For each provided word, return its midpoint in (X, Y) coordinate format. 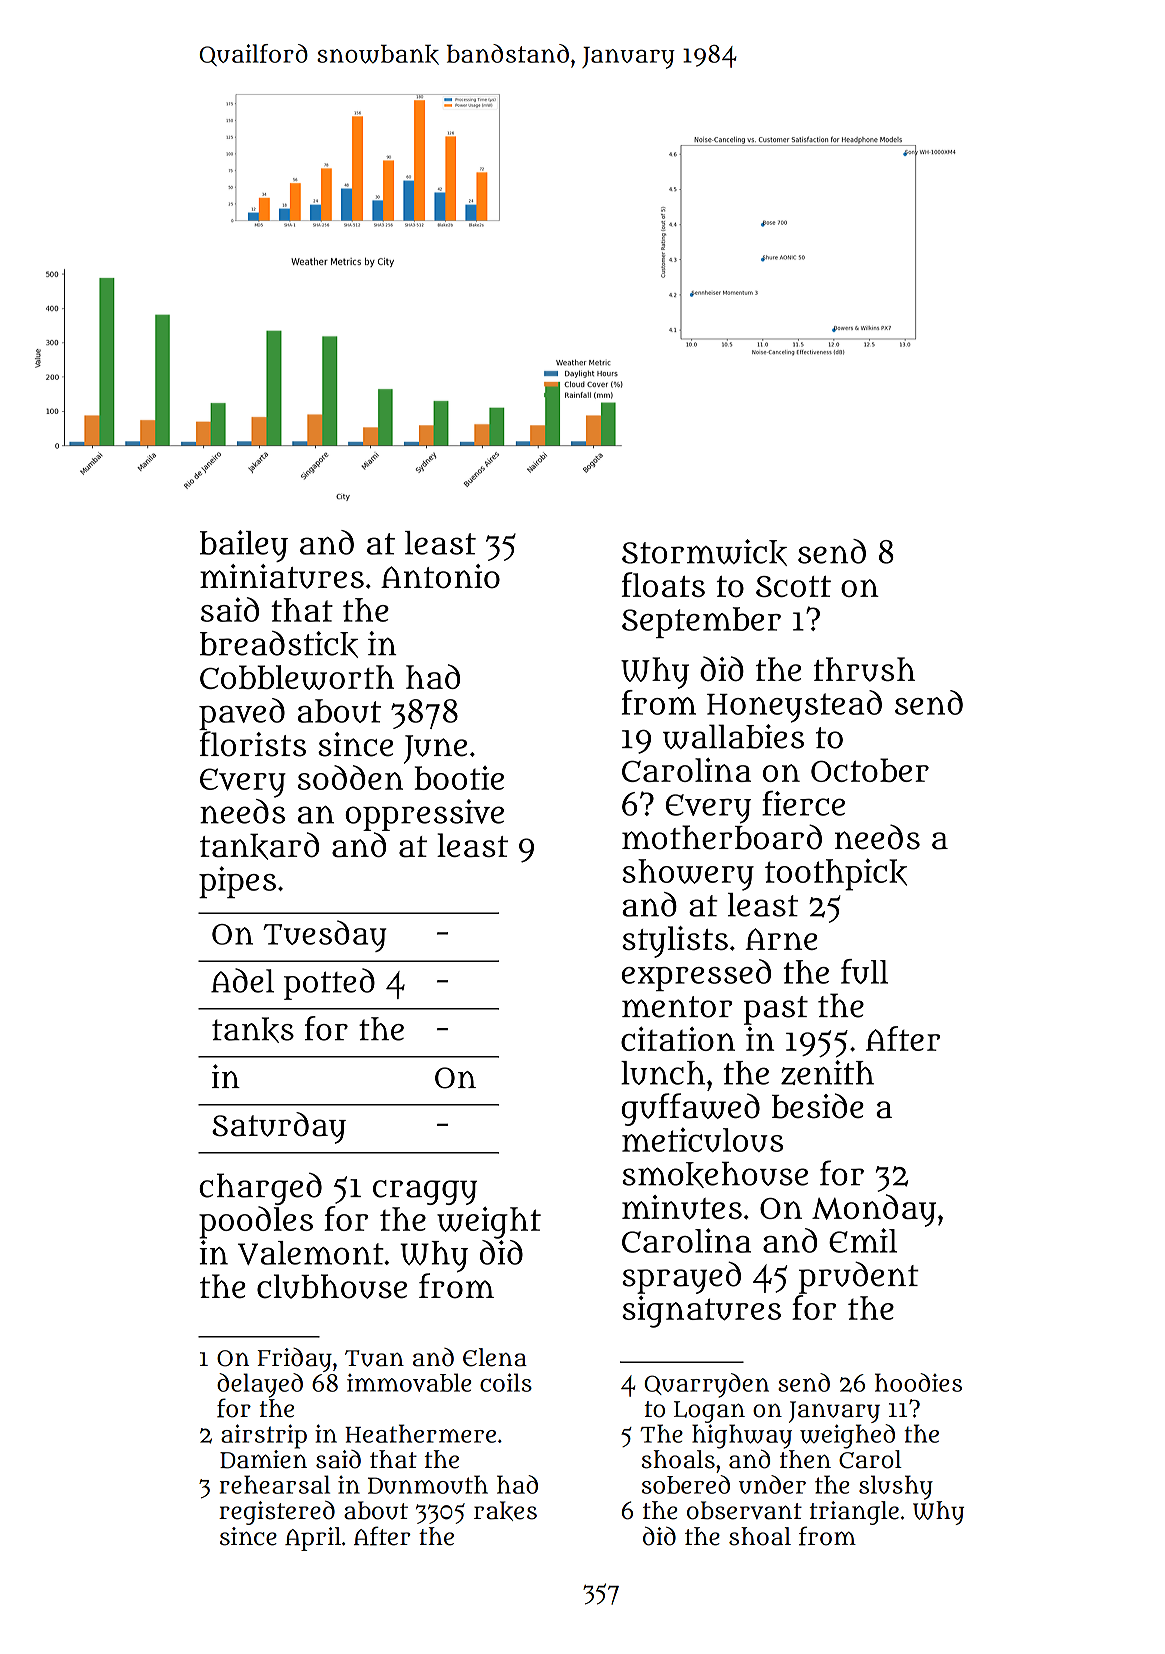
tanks (253, 1030)
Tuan (374, 1358)
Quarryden (706, 1385)
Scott (793, 586)
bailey (244, 546)
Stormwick (704, 552)
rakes (505, 1511)
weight (489, 1223)
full (864, 971)
